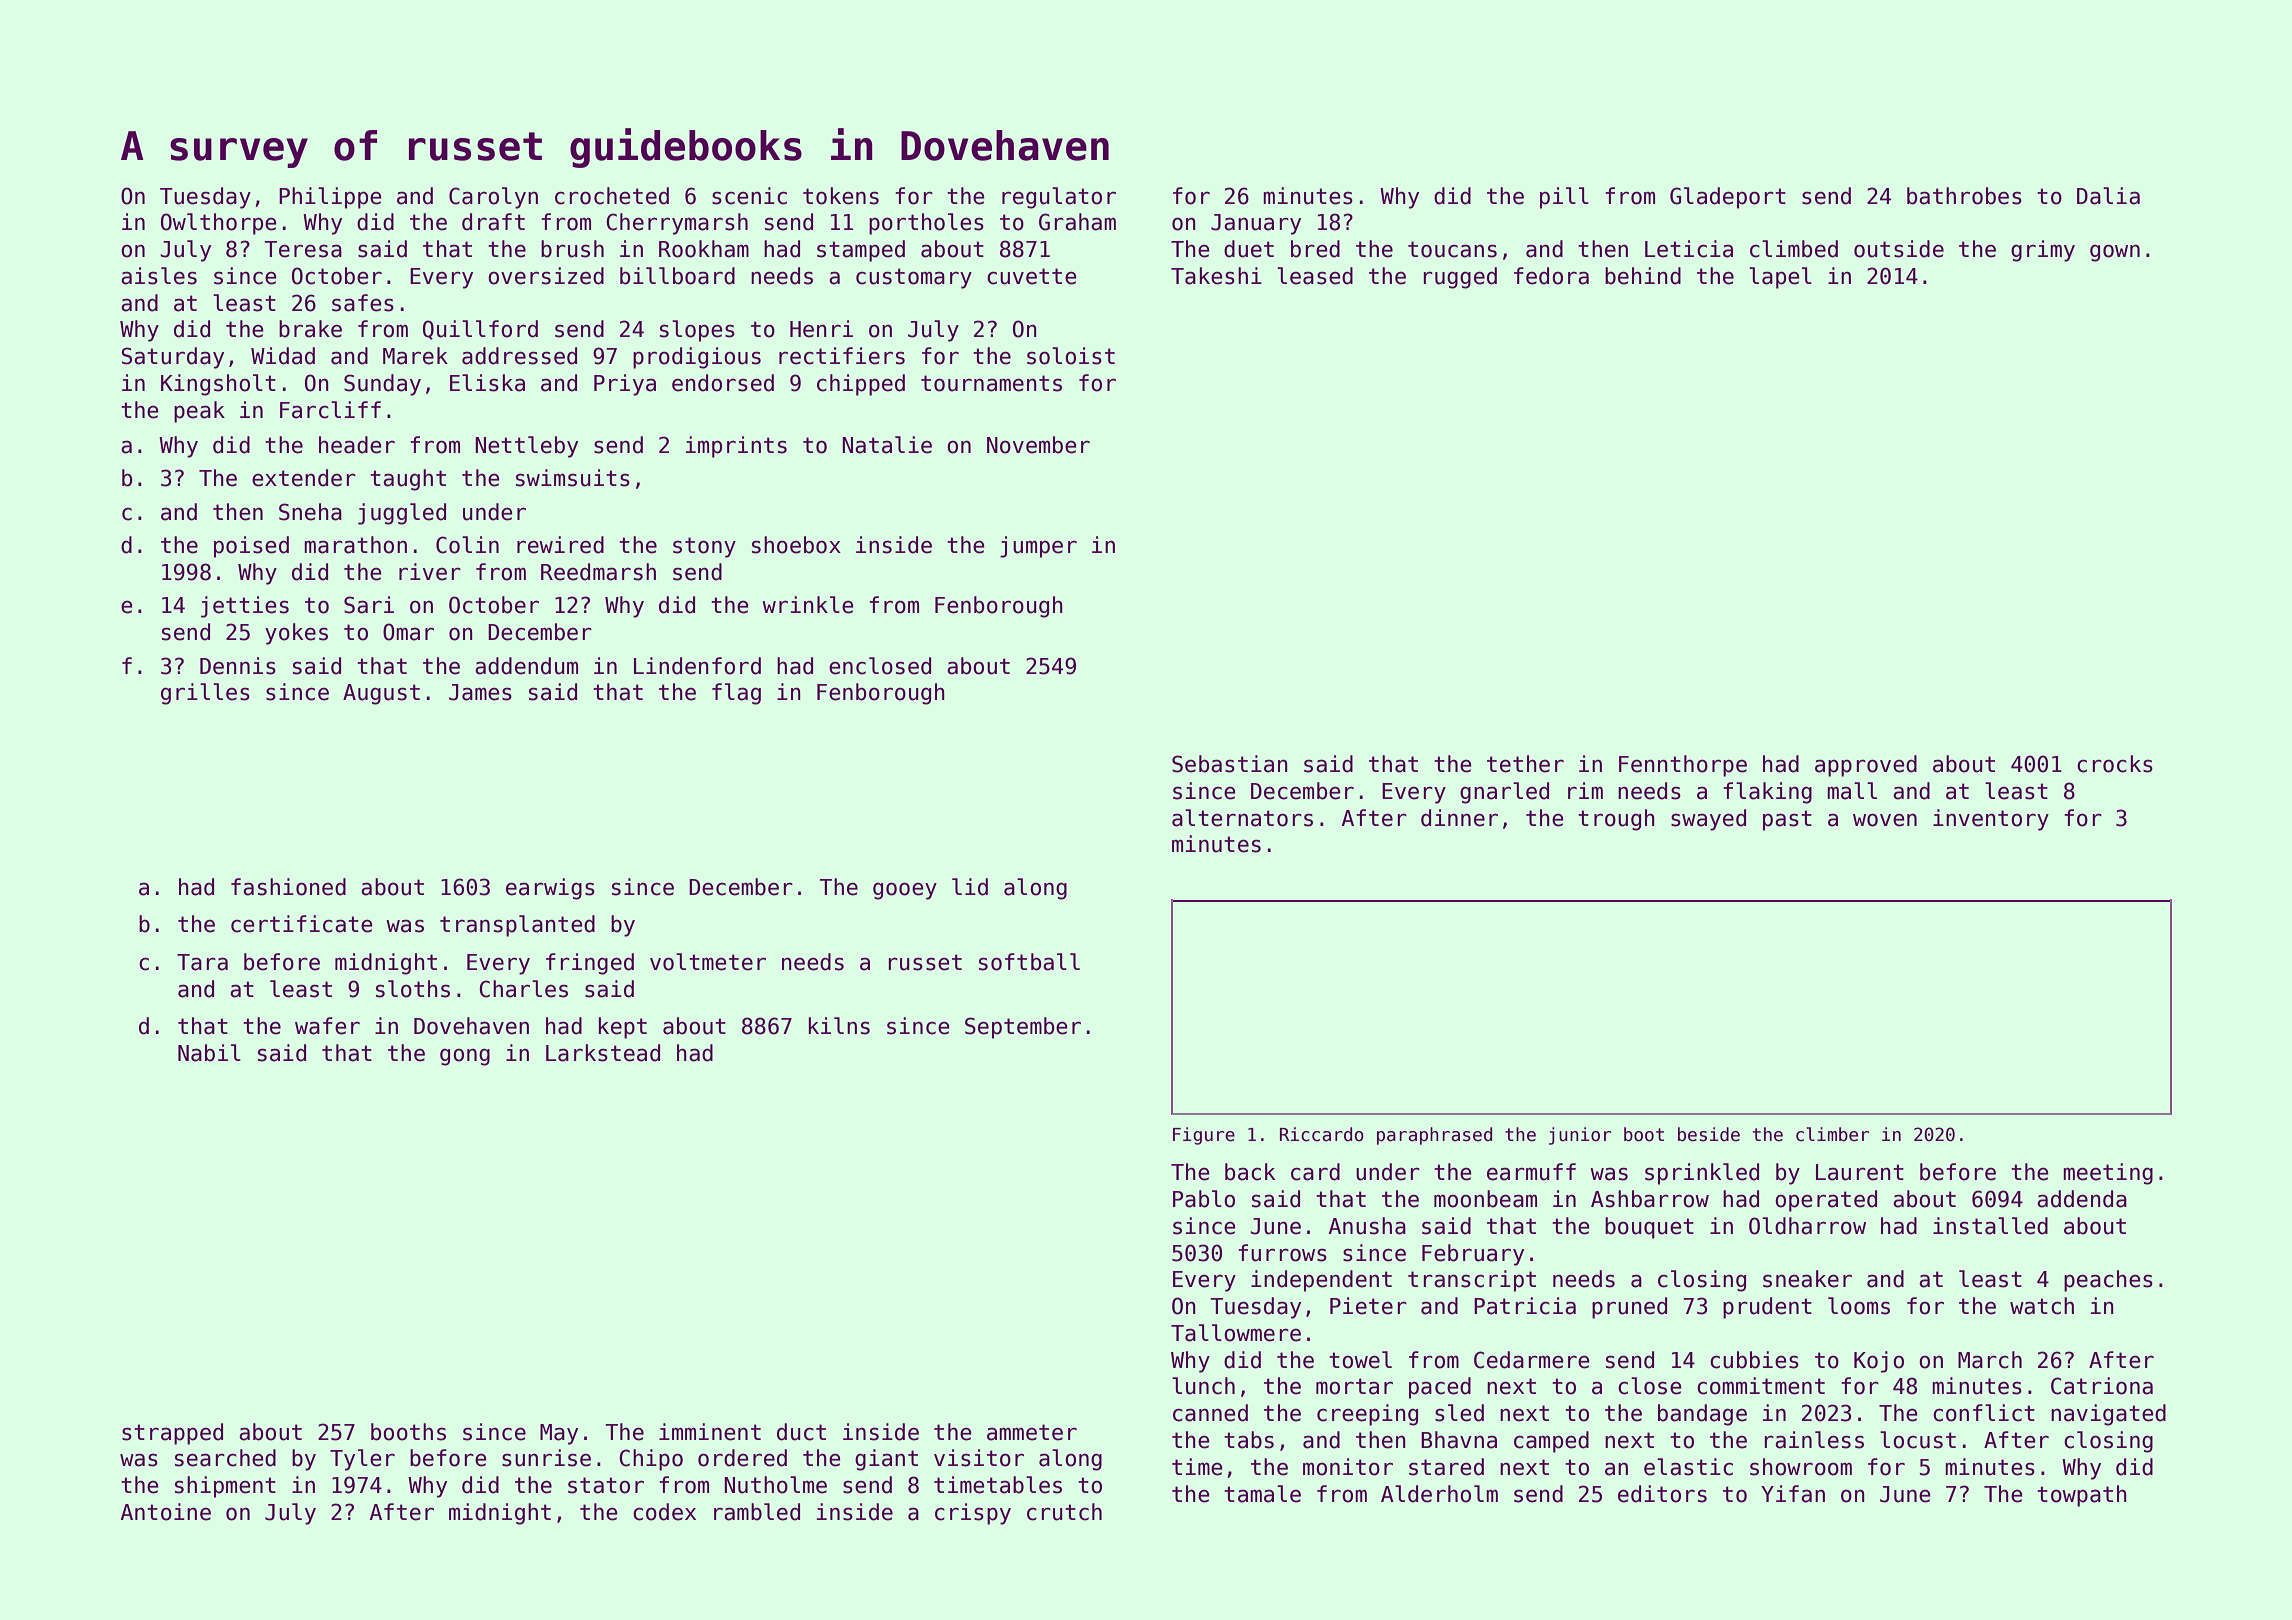 The height and width of the image is (1620, 2292). What do you see at coordinates (205, 694) in the image?
I see `grilles` at bounding box center [205, 694].
